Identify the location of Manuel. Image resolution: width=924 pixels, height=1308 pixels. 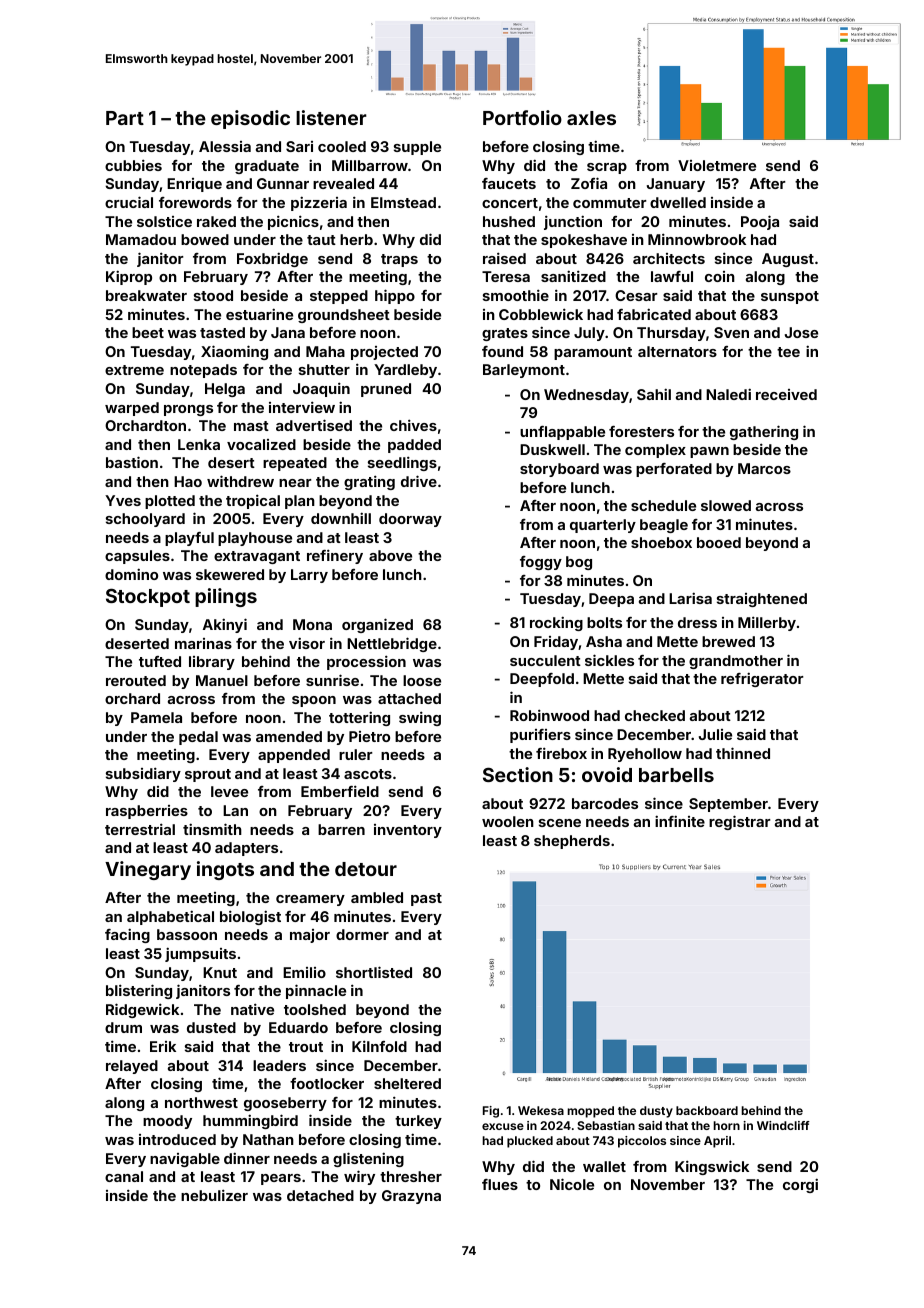
(222, 680).
